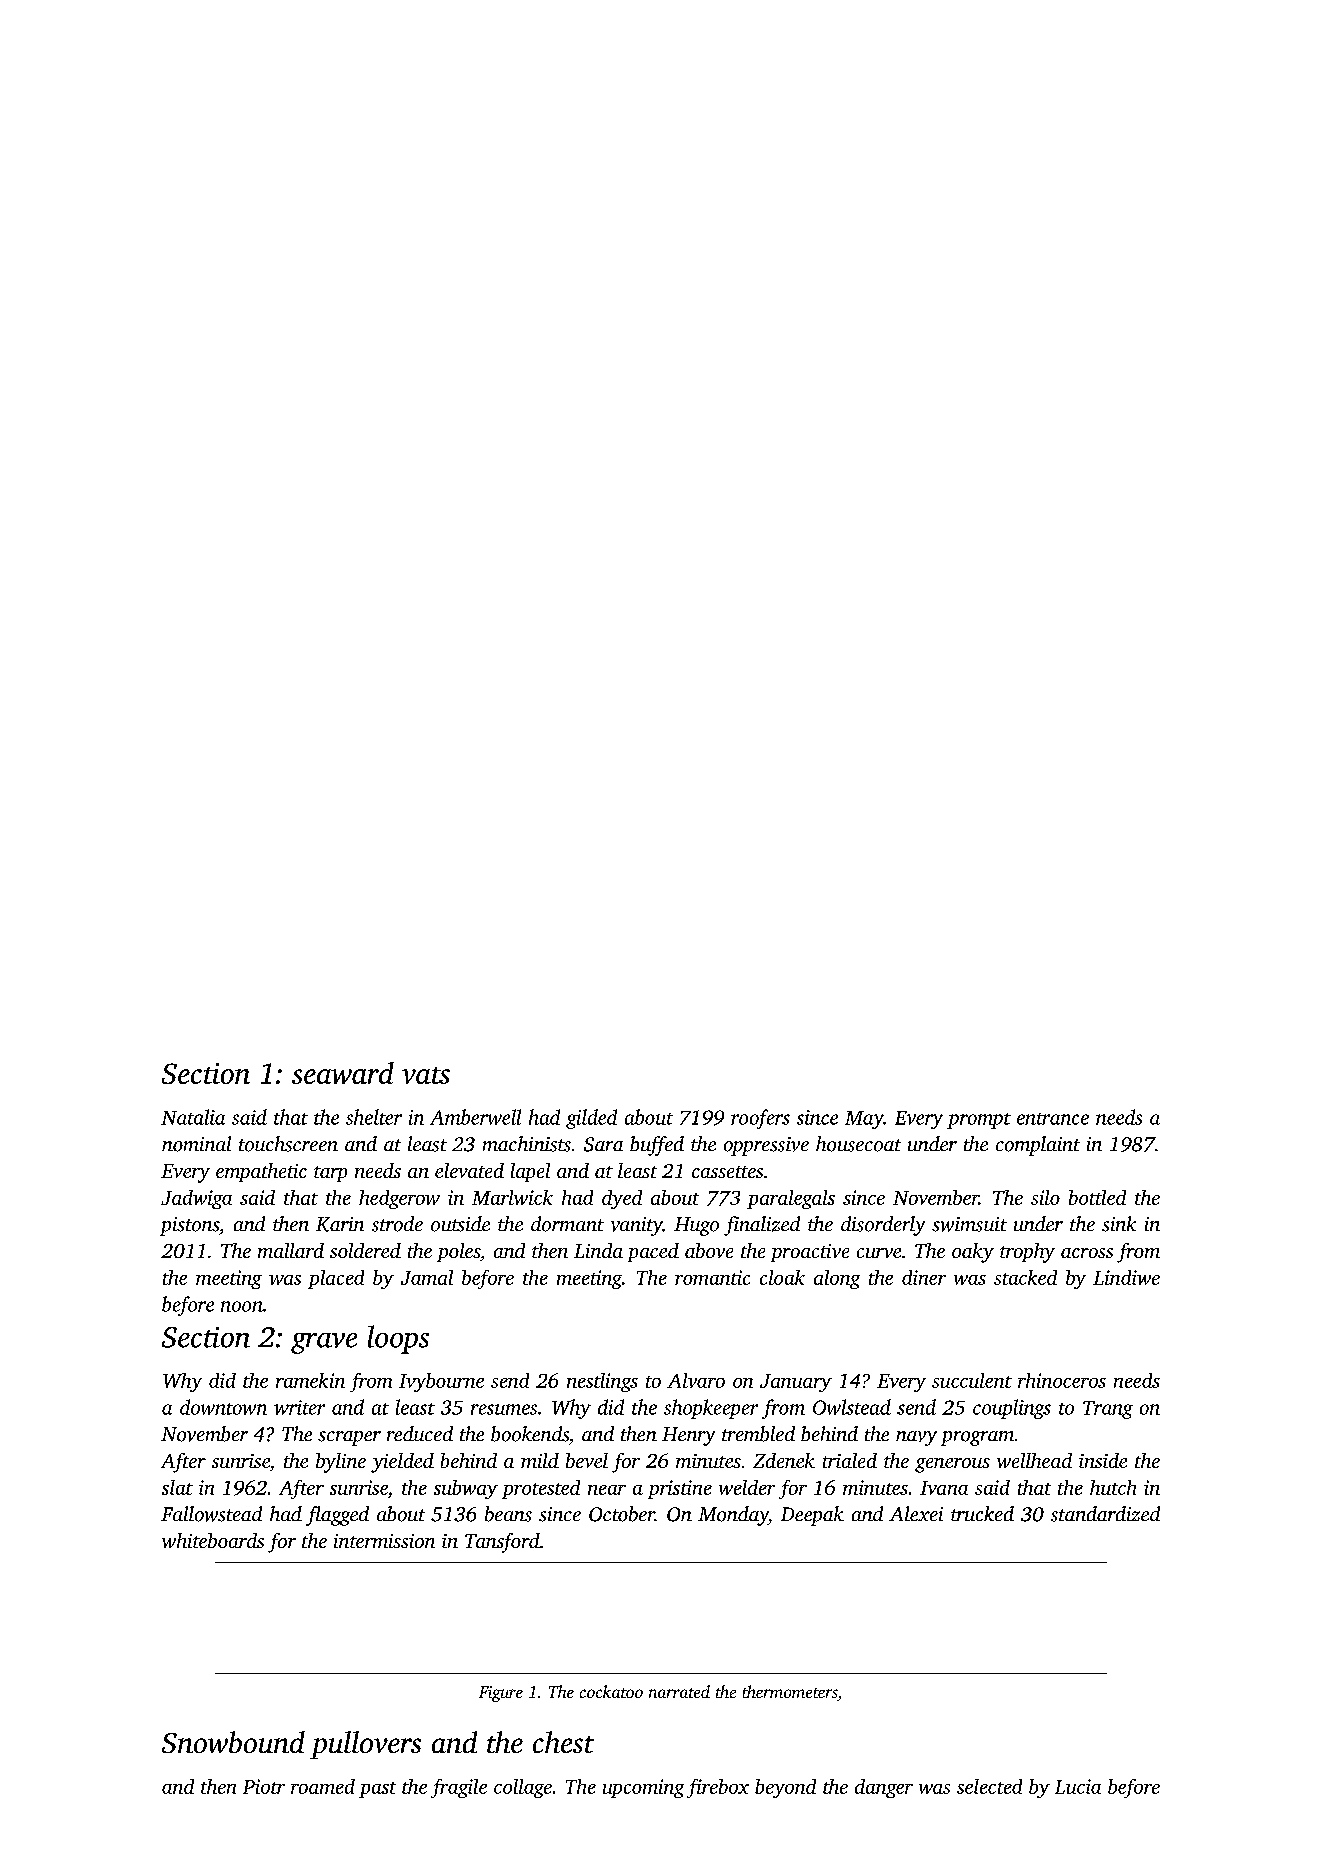 The width and height of the screenshot is (1322, 1869). Describe the element at coordinates (343, 1073) in the screenshot. I see `seaward` at that location.
